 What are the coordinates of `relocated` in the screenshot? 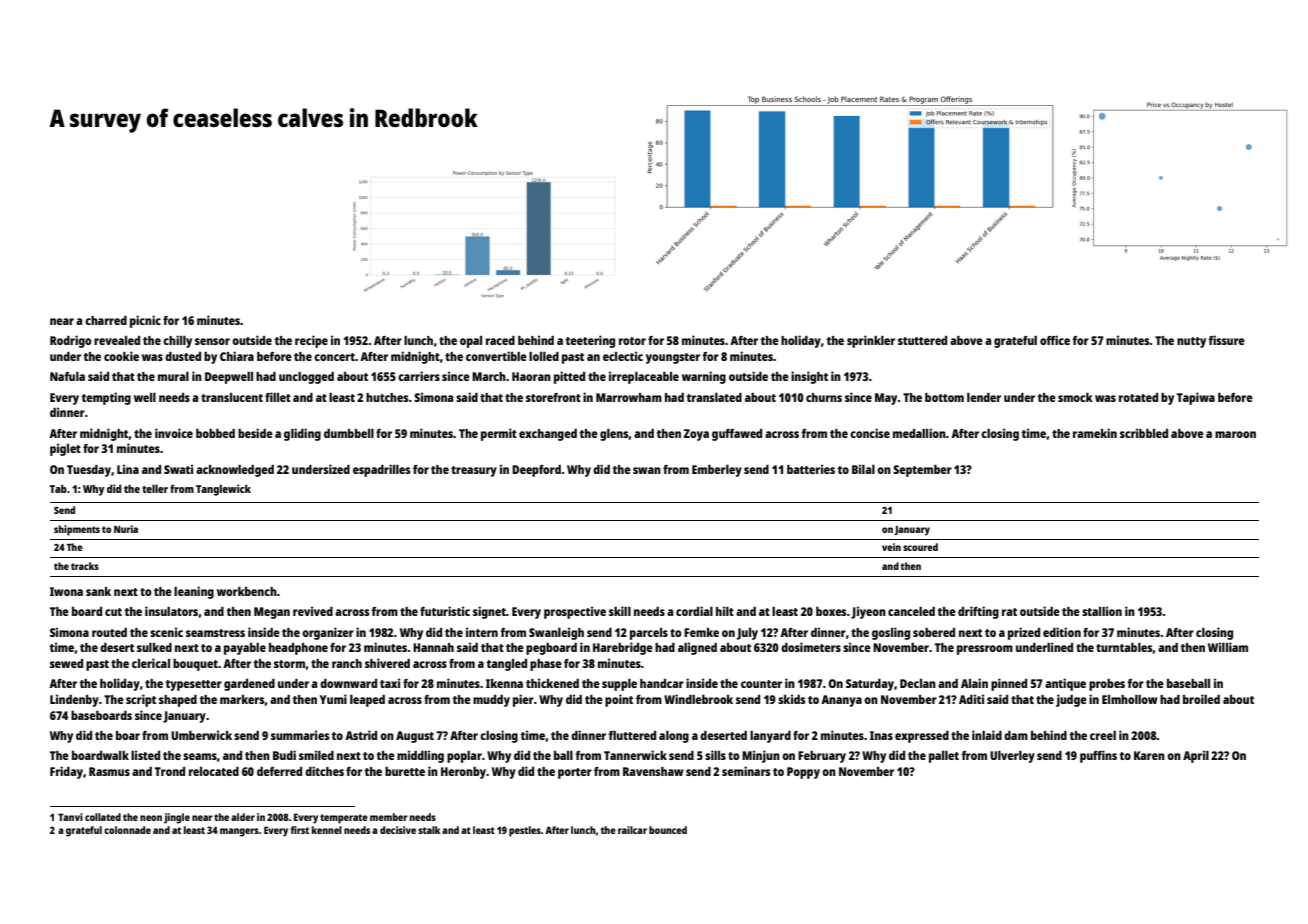 It's located at (214, 771).
